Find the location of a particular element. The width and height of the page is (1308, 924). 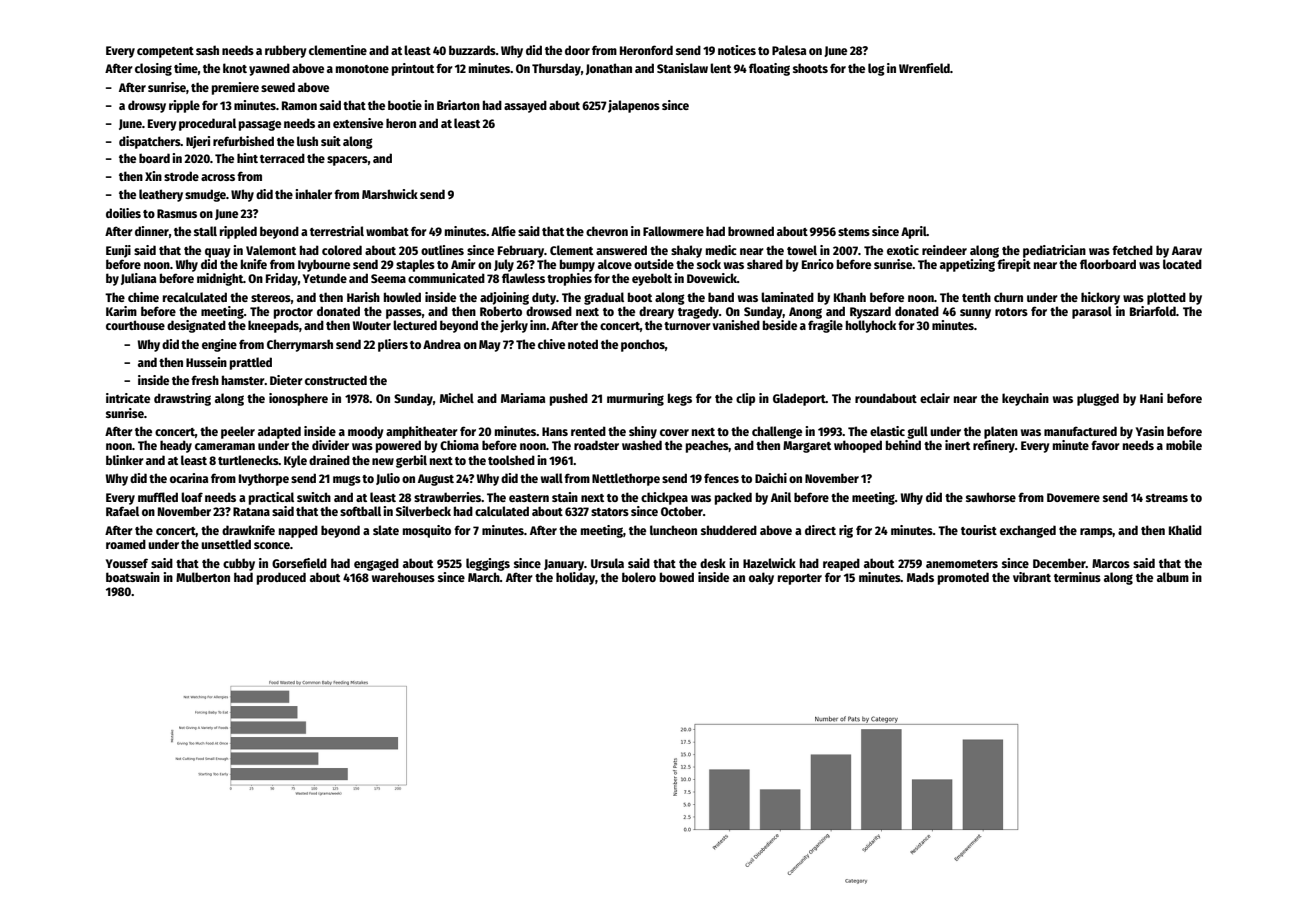

jalapenos is located at coordinates (634, 106).
